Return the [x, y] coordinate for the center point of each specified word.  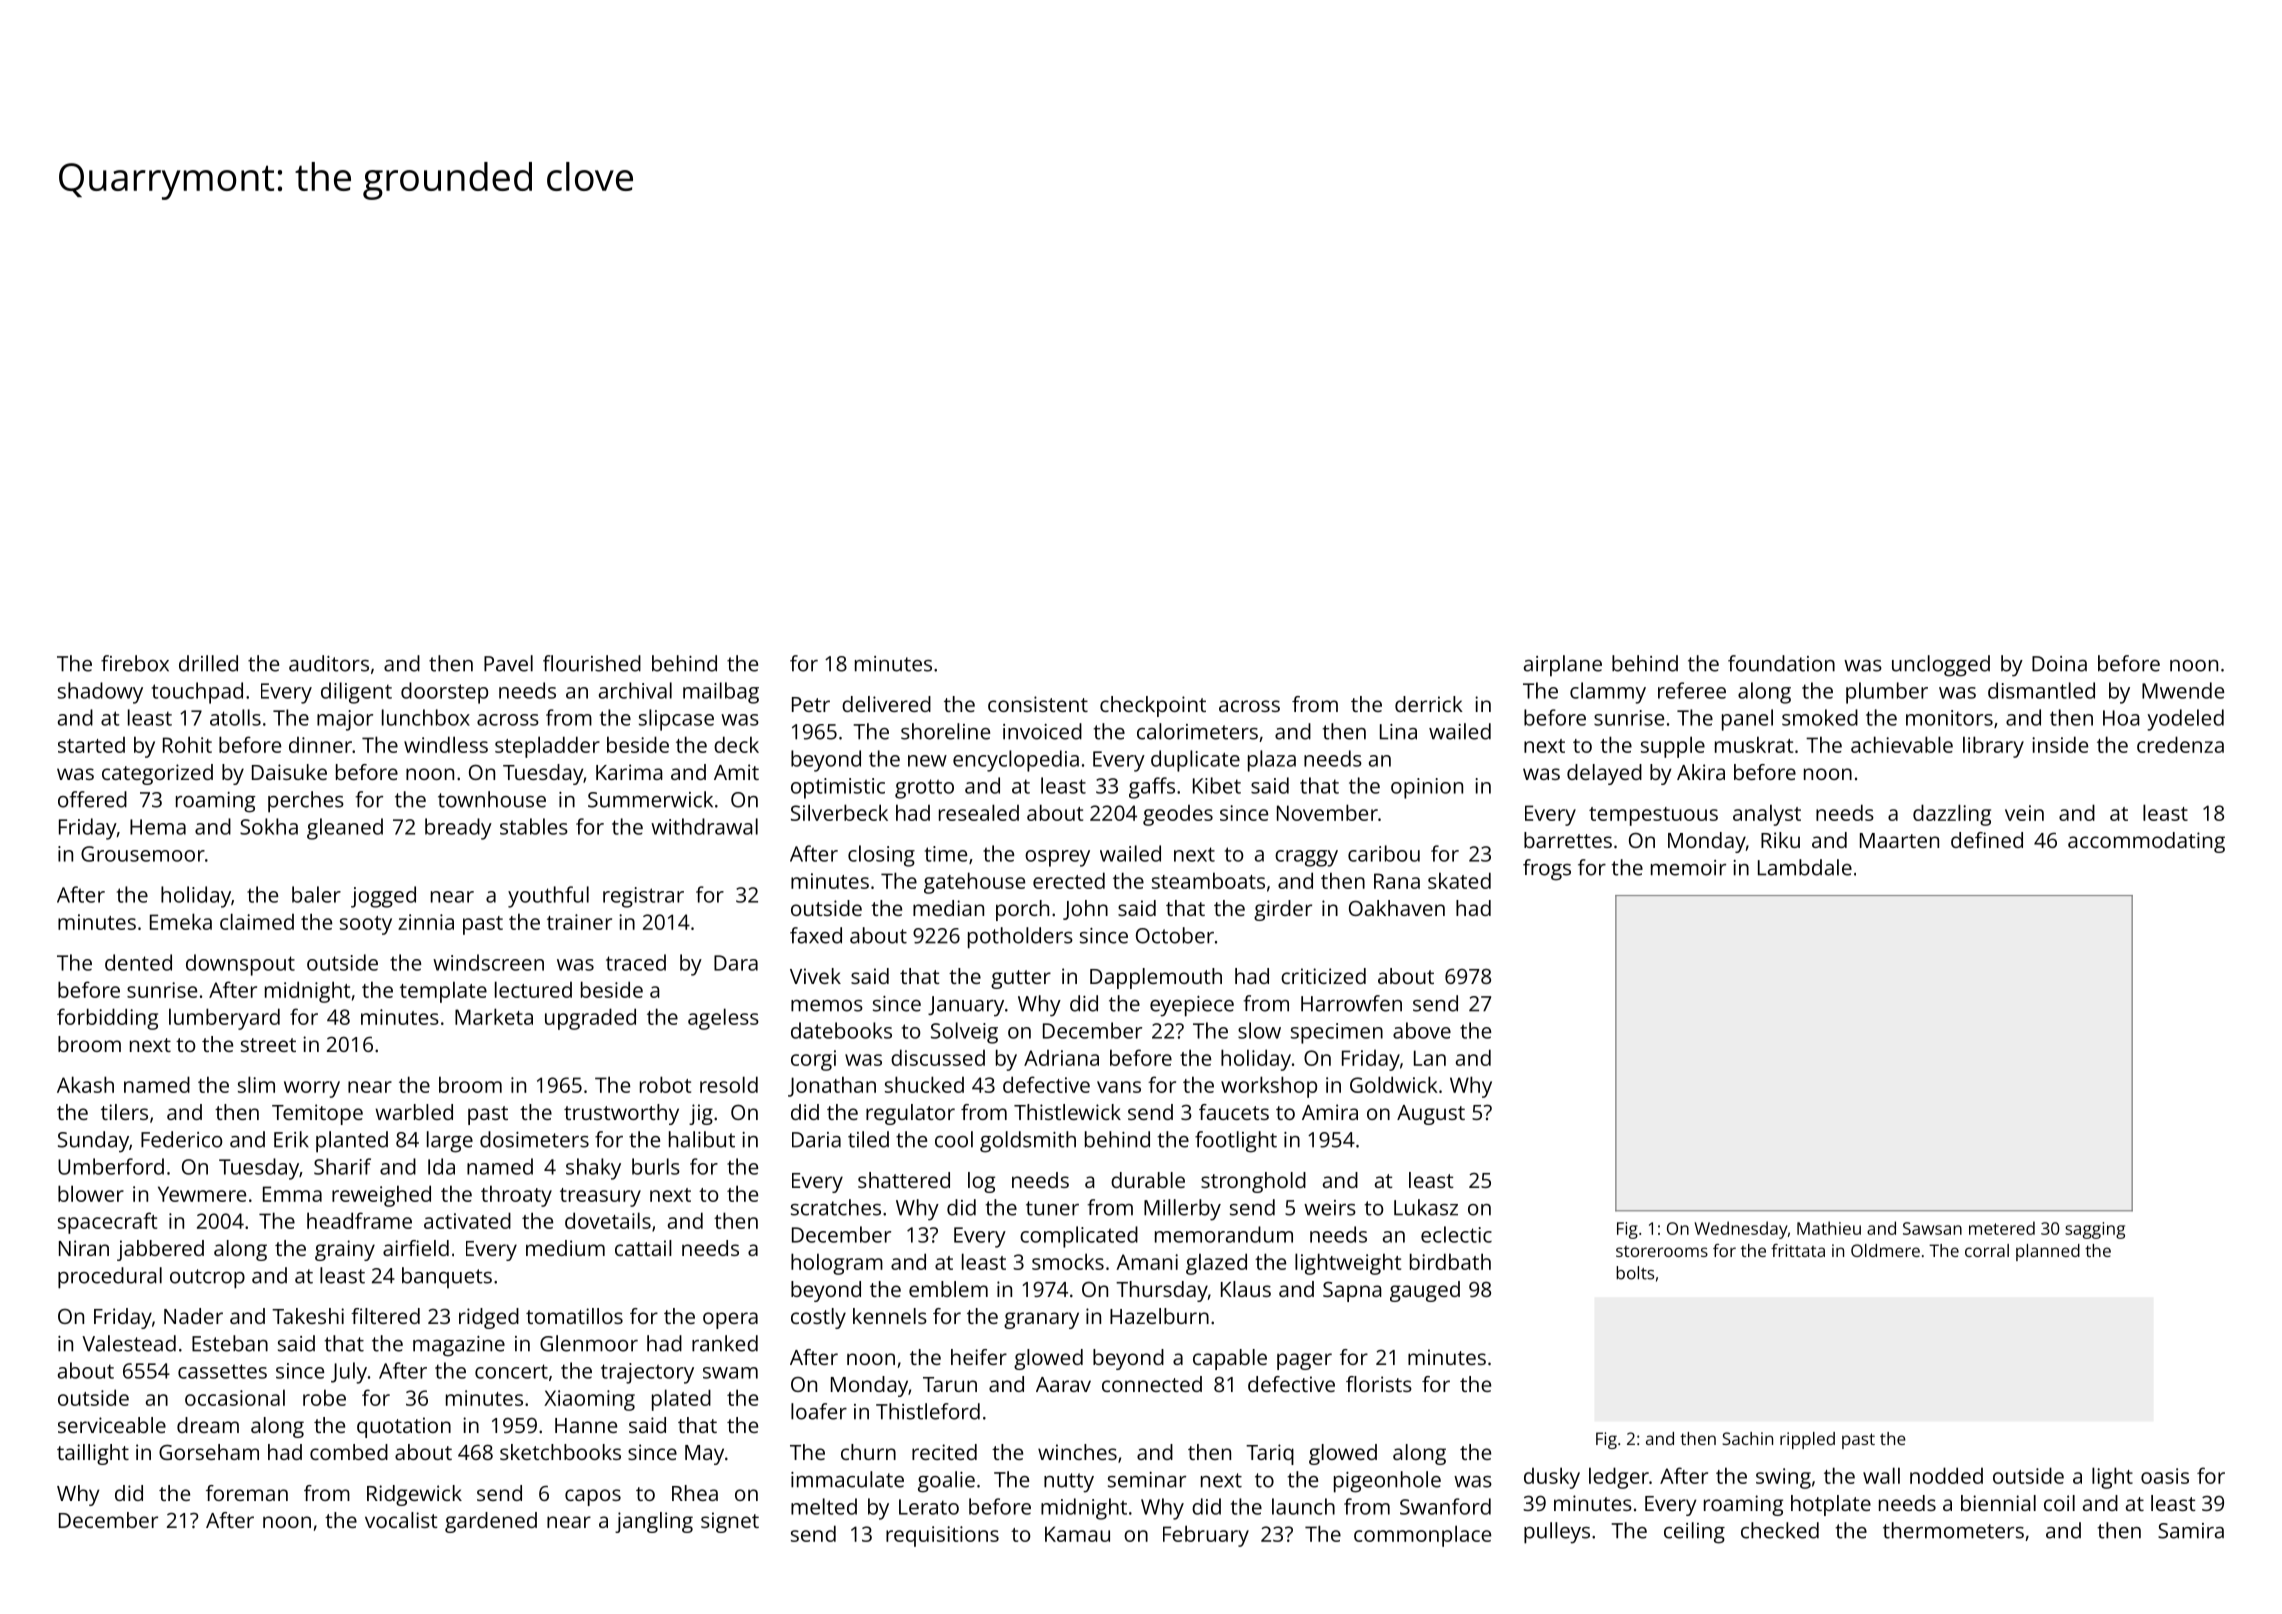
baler [316, 894]
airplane [1563, 666]
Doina [2059, 664]
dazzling [1952, 815]
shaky [593, 1169]
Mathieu [1829, 1228]
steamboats [1208, 880]
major [345, 720]
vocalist [401, 1520]
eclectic [1456, 1234]
